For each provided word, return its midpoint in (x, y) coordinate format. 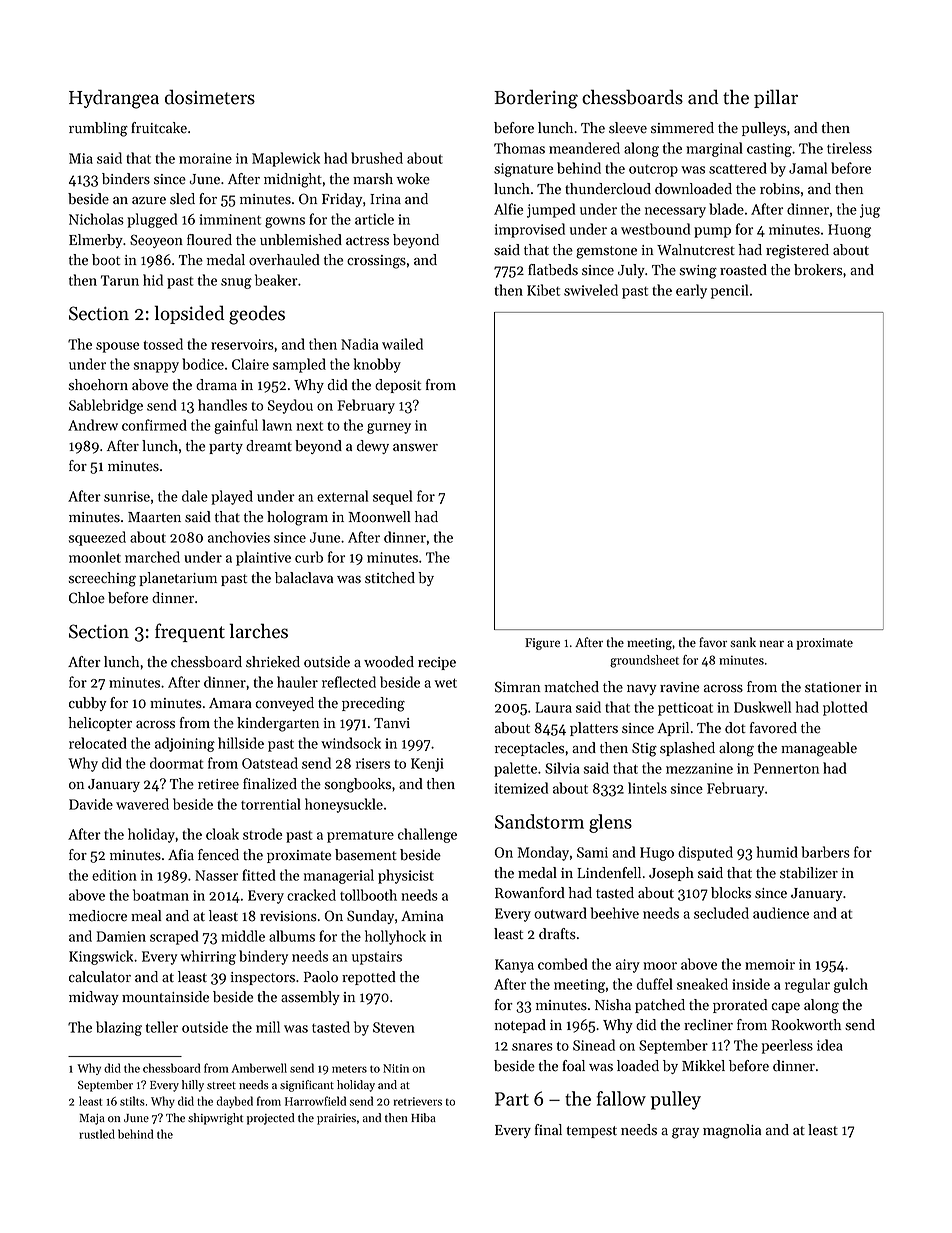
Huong (849, 231)
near (772, 644)
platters (594, 729)
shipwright (215, 1119)
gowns (285, 222)
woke (413, 179)
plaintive (263, 558)
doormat (176, 763)
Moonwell (379, 517)
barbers (825, 852)
